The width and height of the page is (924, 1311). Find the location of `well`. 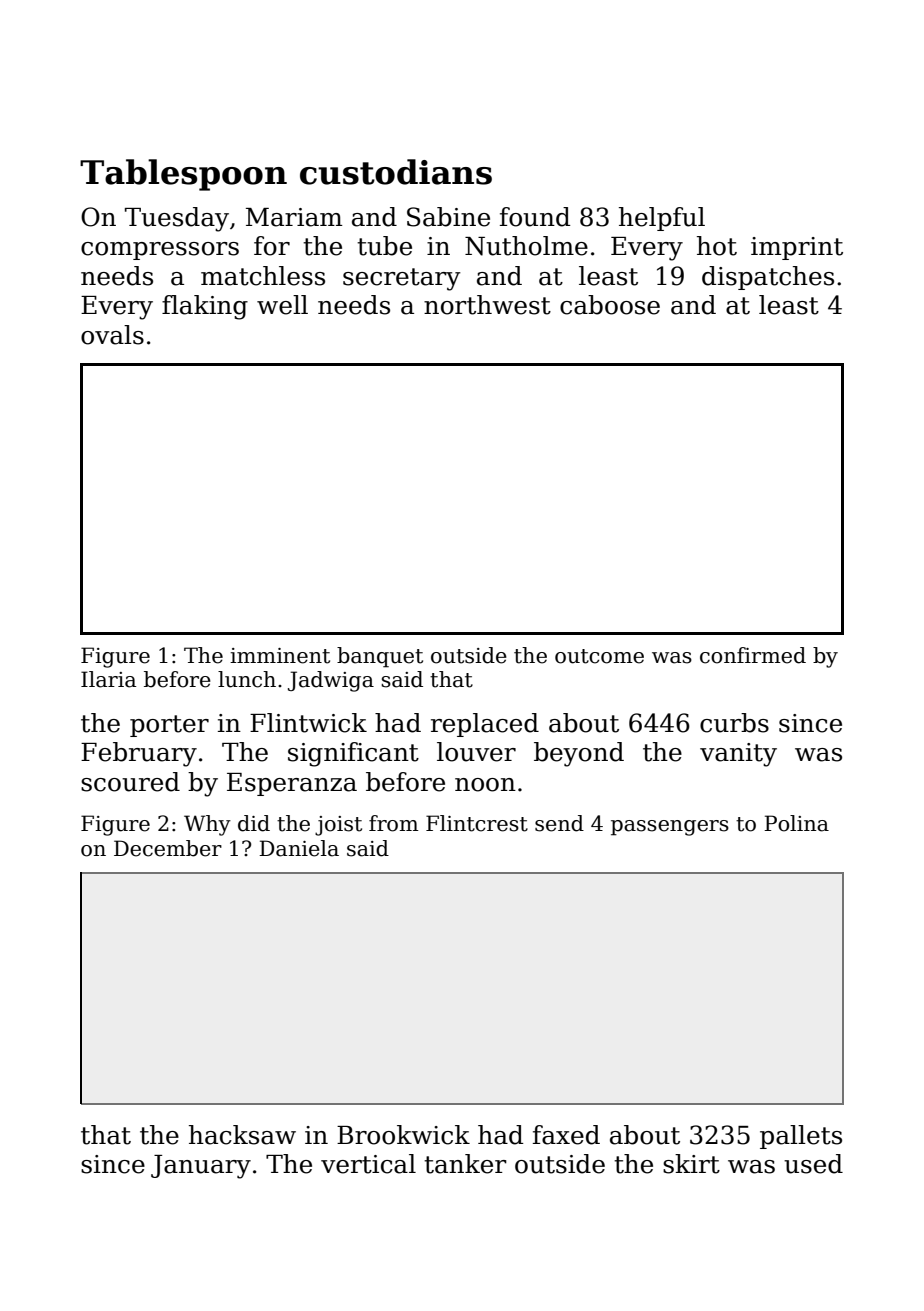

well is located at coordinates (282, 305).
